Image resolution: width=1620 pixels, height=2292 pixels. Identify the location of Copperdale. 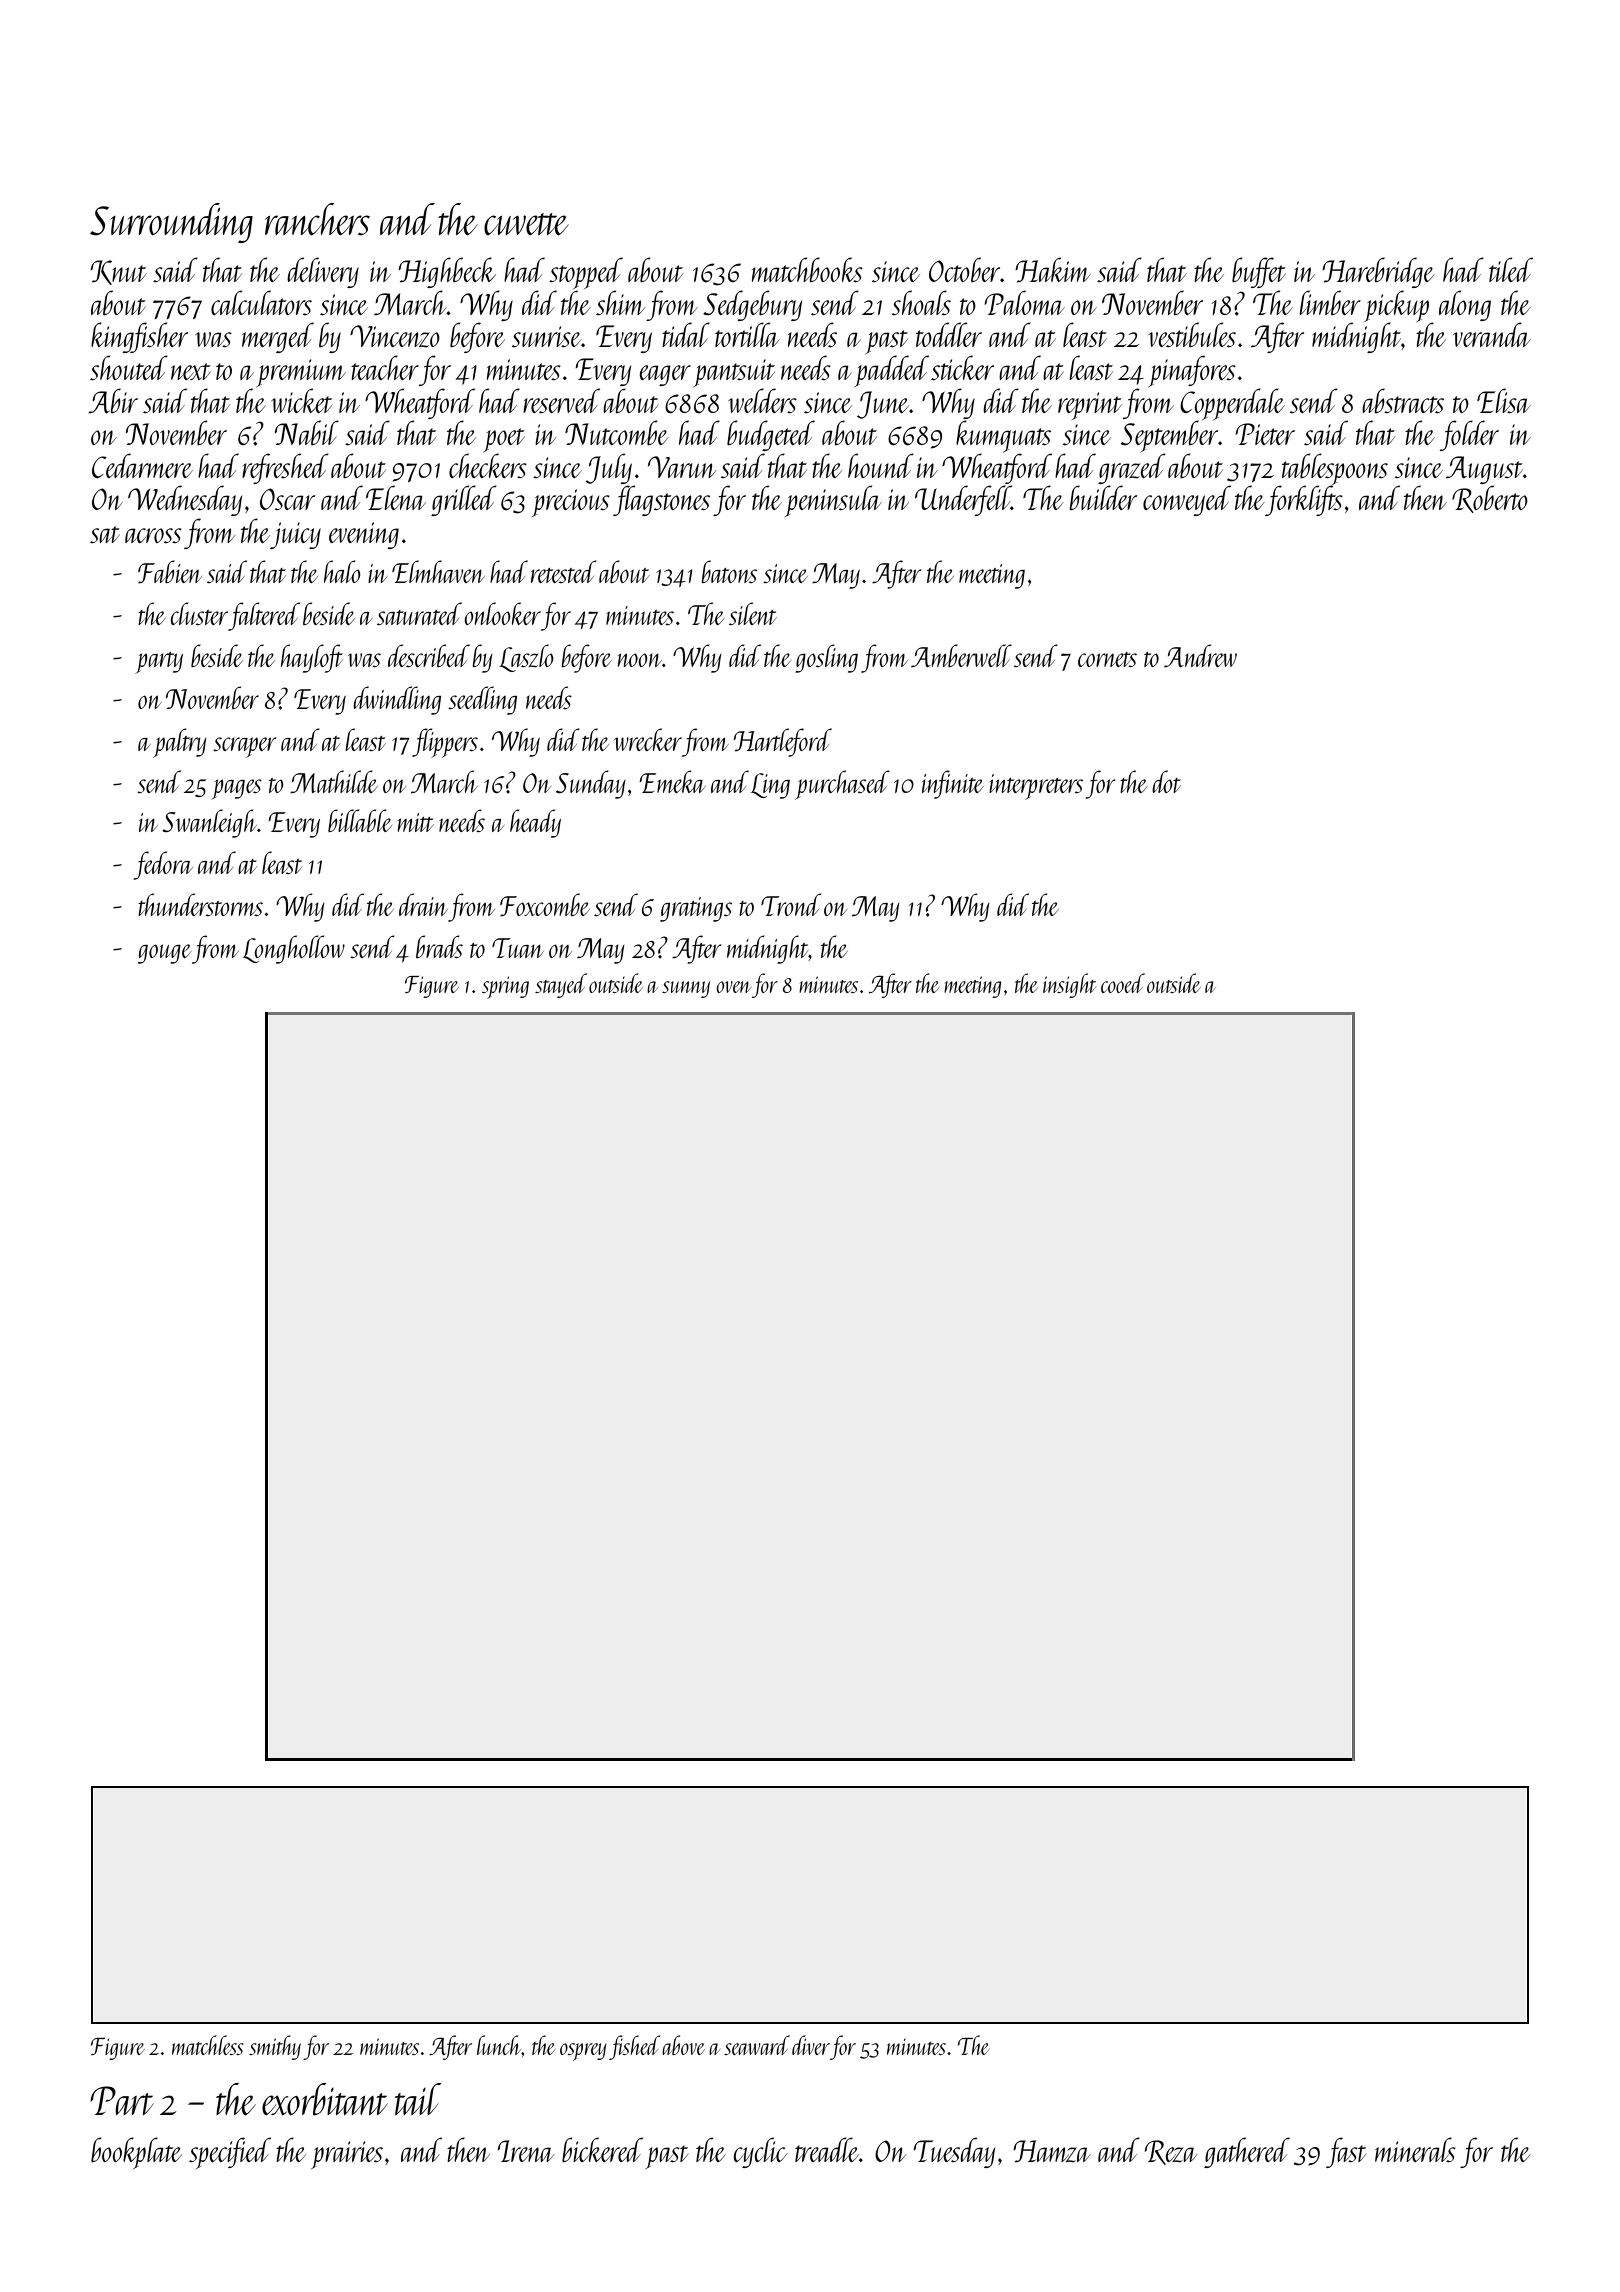
(1232, 404).
